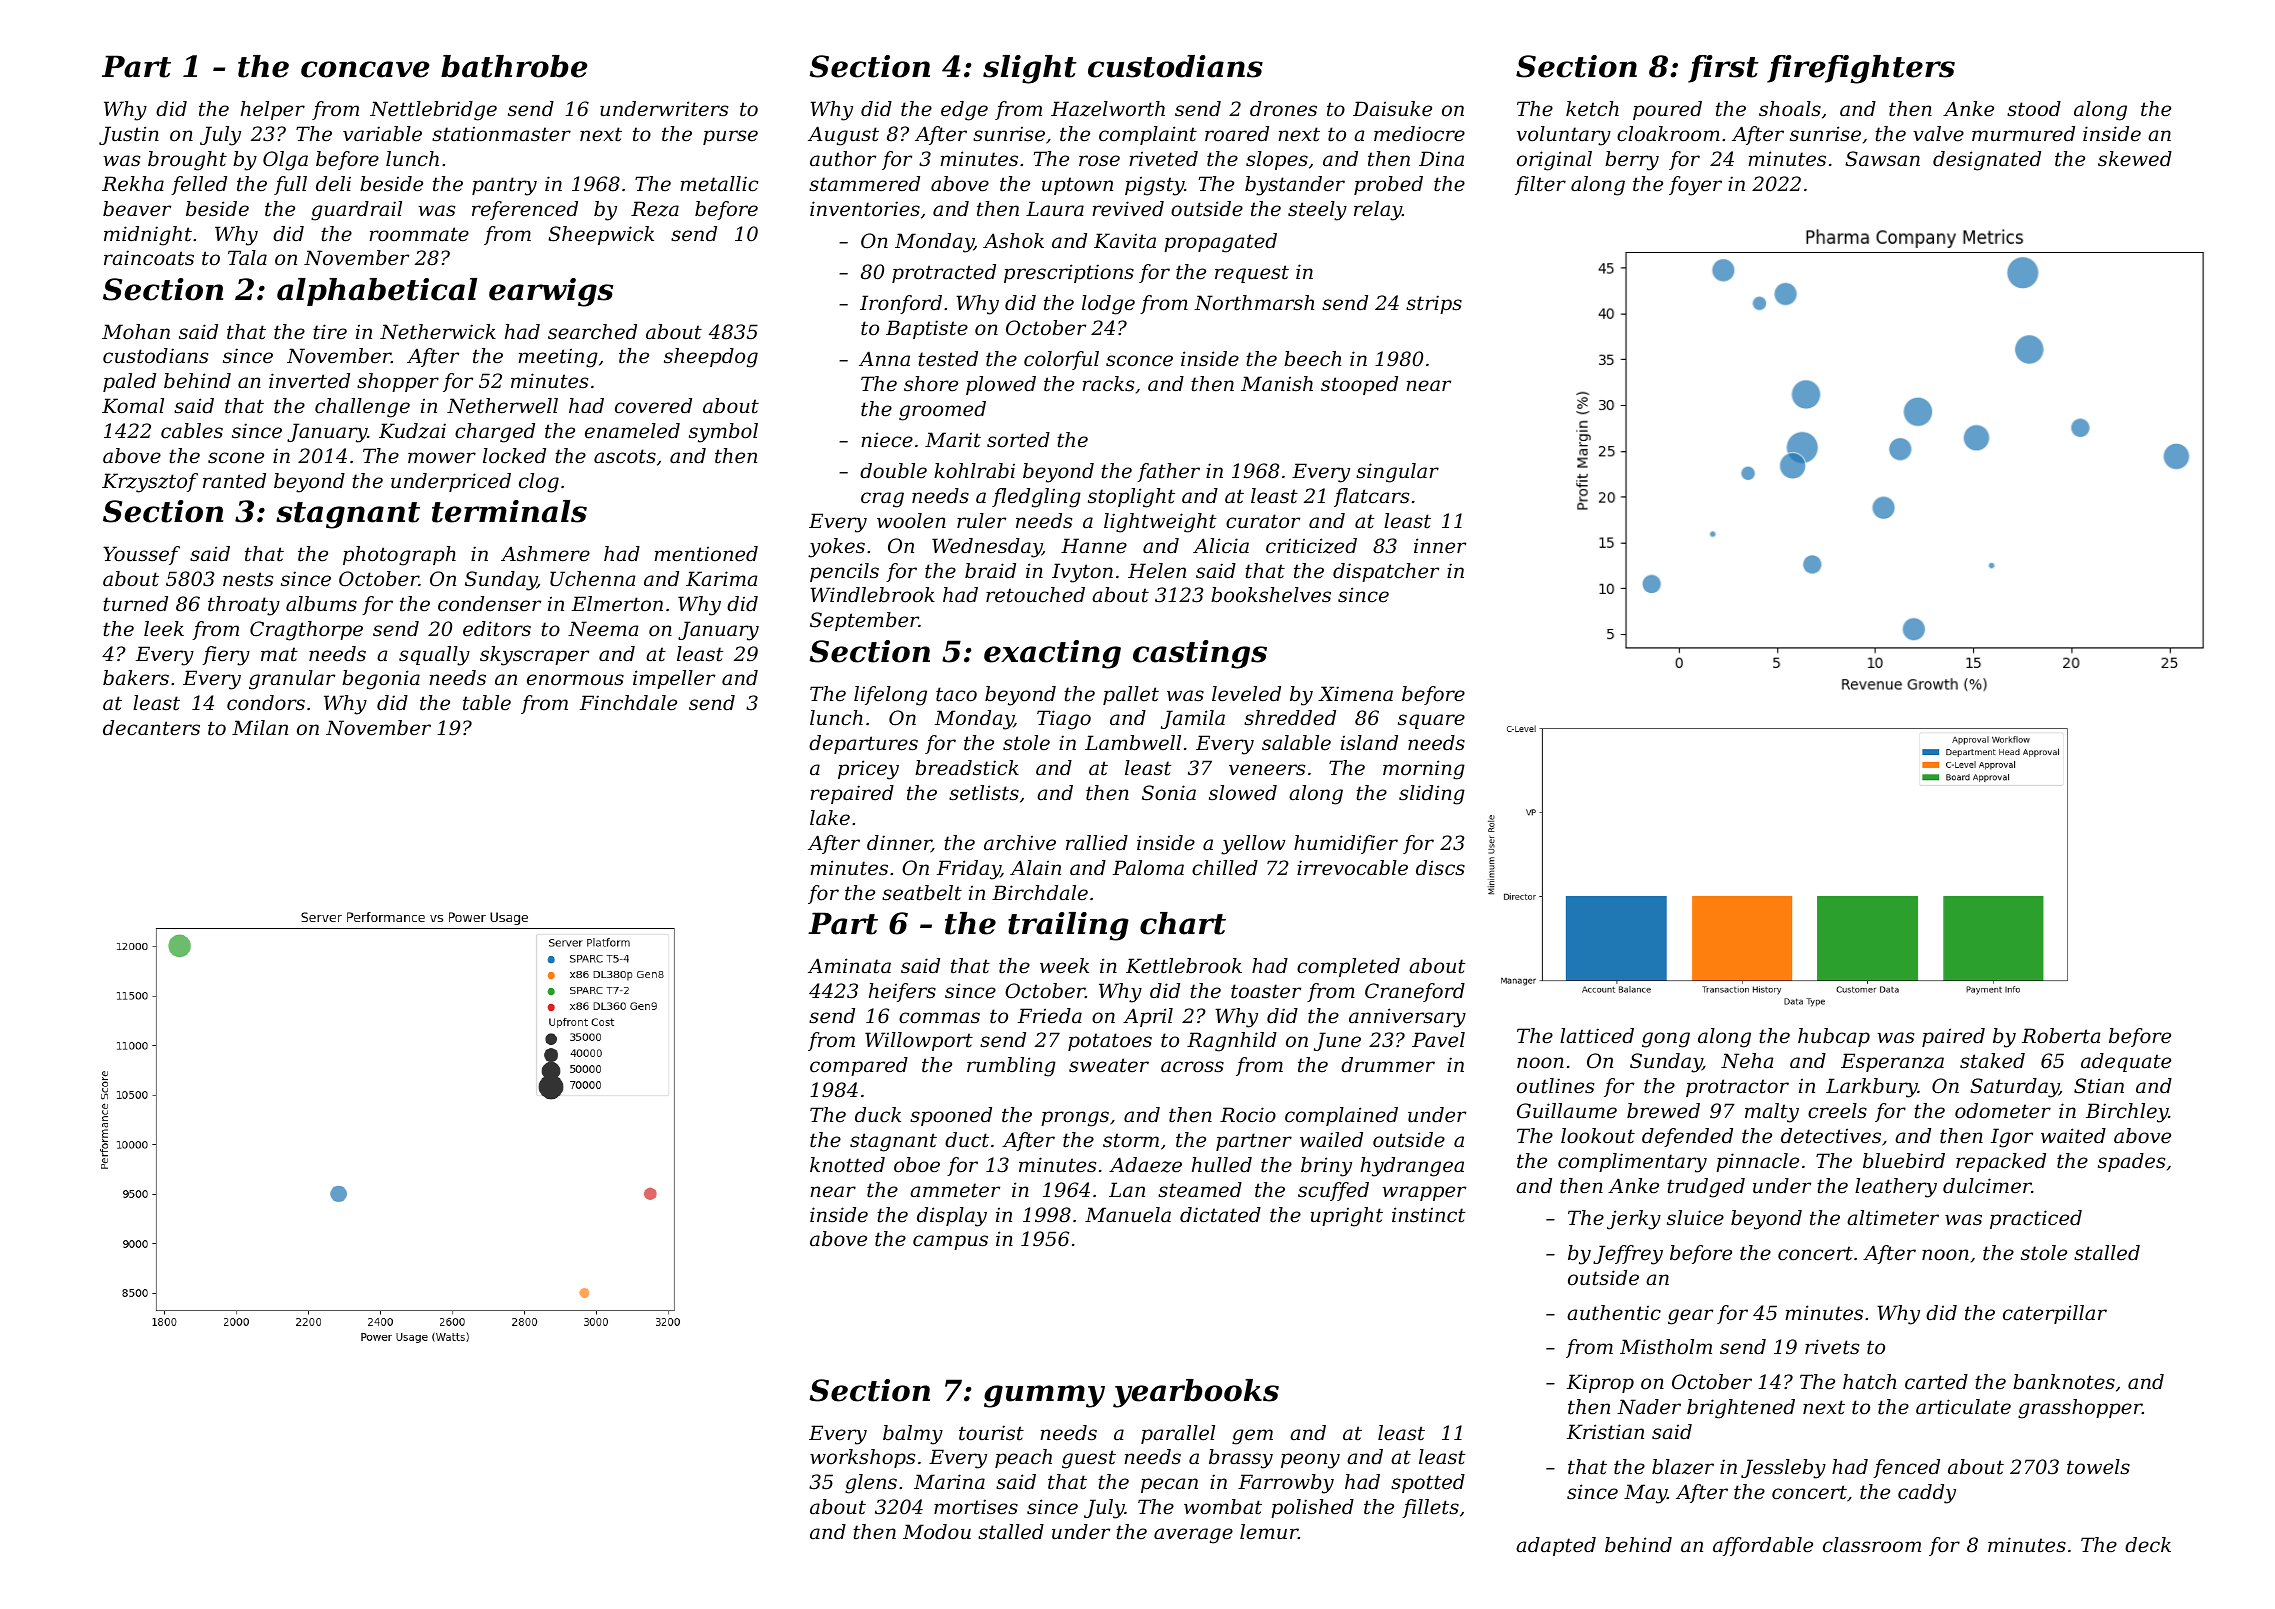 The image size is (2275, 1609). I want to click on adapted, so click(1556, 1546).
